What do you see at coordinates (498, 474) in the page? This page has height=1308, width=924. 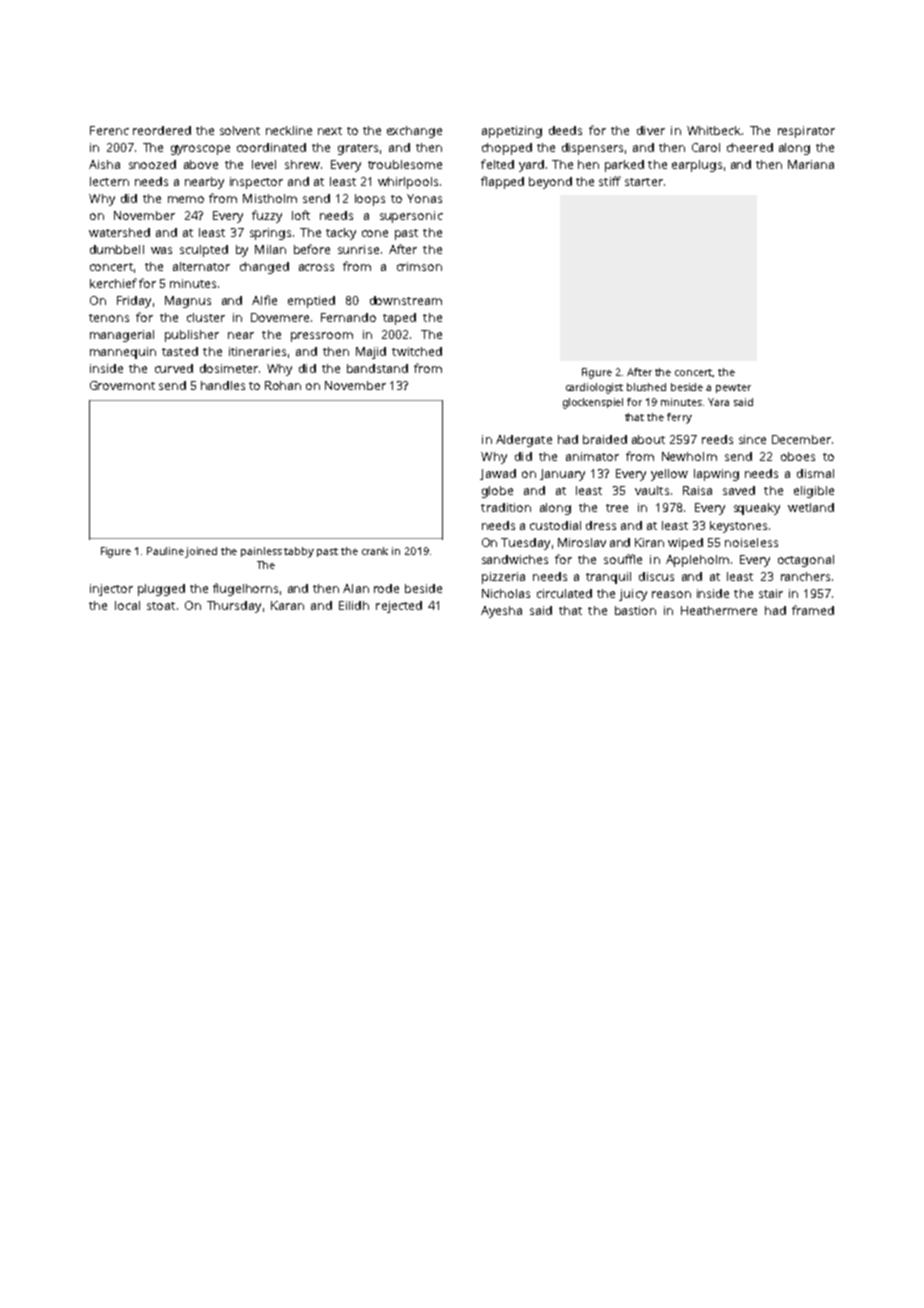 I see `Jawad` at bounding box center [498, 474].
